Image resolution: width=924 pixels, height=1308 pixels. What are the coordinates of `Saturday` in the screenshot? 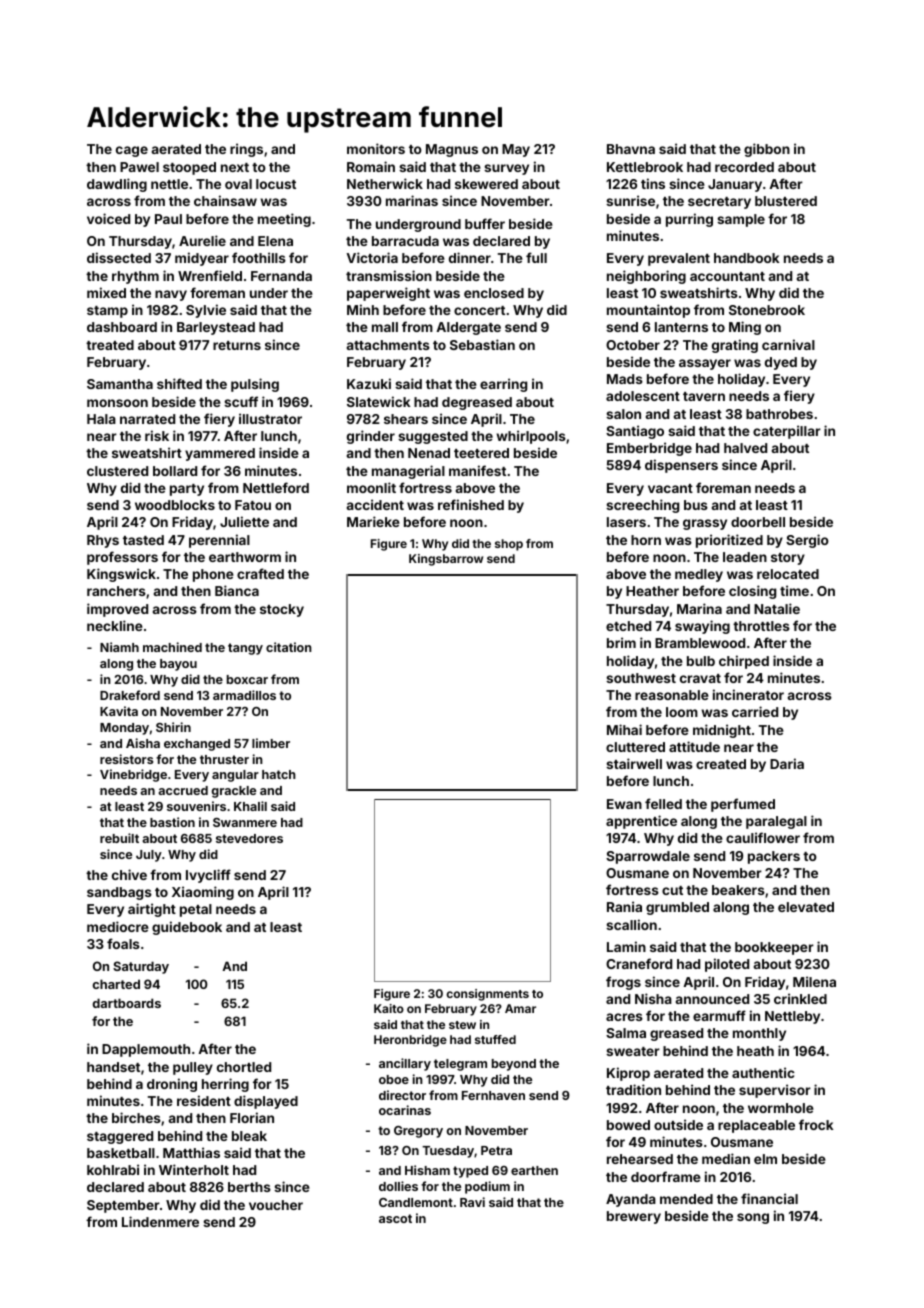 It's located at (141, 967).
